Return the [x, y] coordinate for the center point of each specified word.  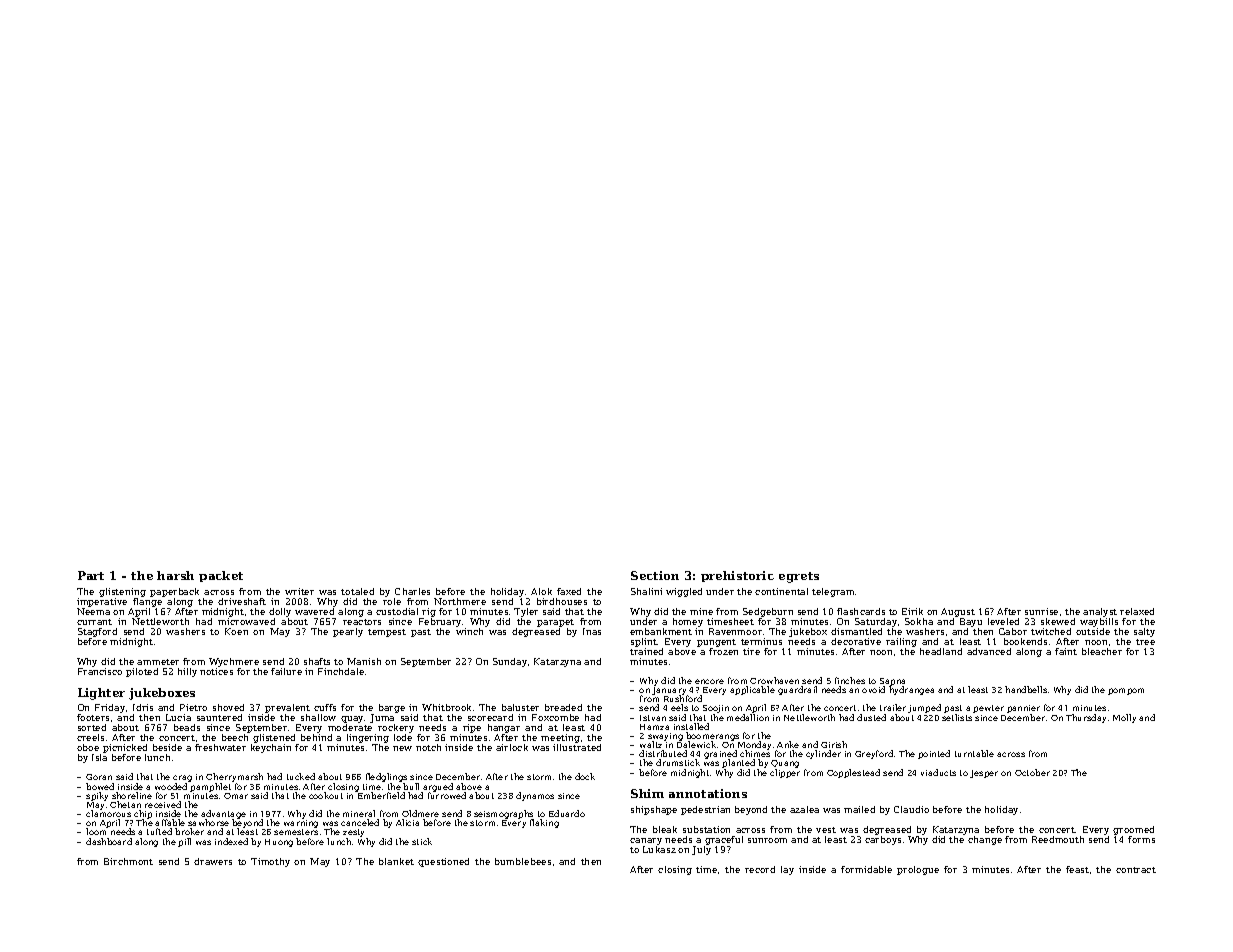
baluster [520, 707]
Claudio [911, 809]
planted [738, 763]
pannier [1023, 709]
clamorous [108, 814]
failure [286, 671]
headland [941, 651]
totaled [357, 591]
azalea [804, 809]
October [1032, 772]
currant [94, 622]
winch [469, 631]
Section [655, 575]
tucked [301, 776]
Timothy [270, 862]
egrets [799, 577]
